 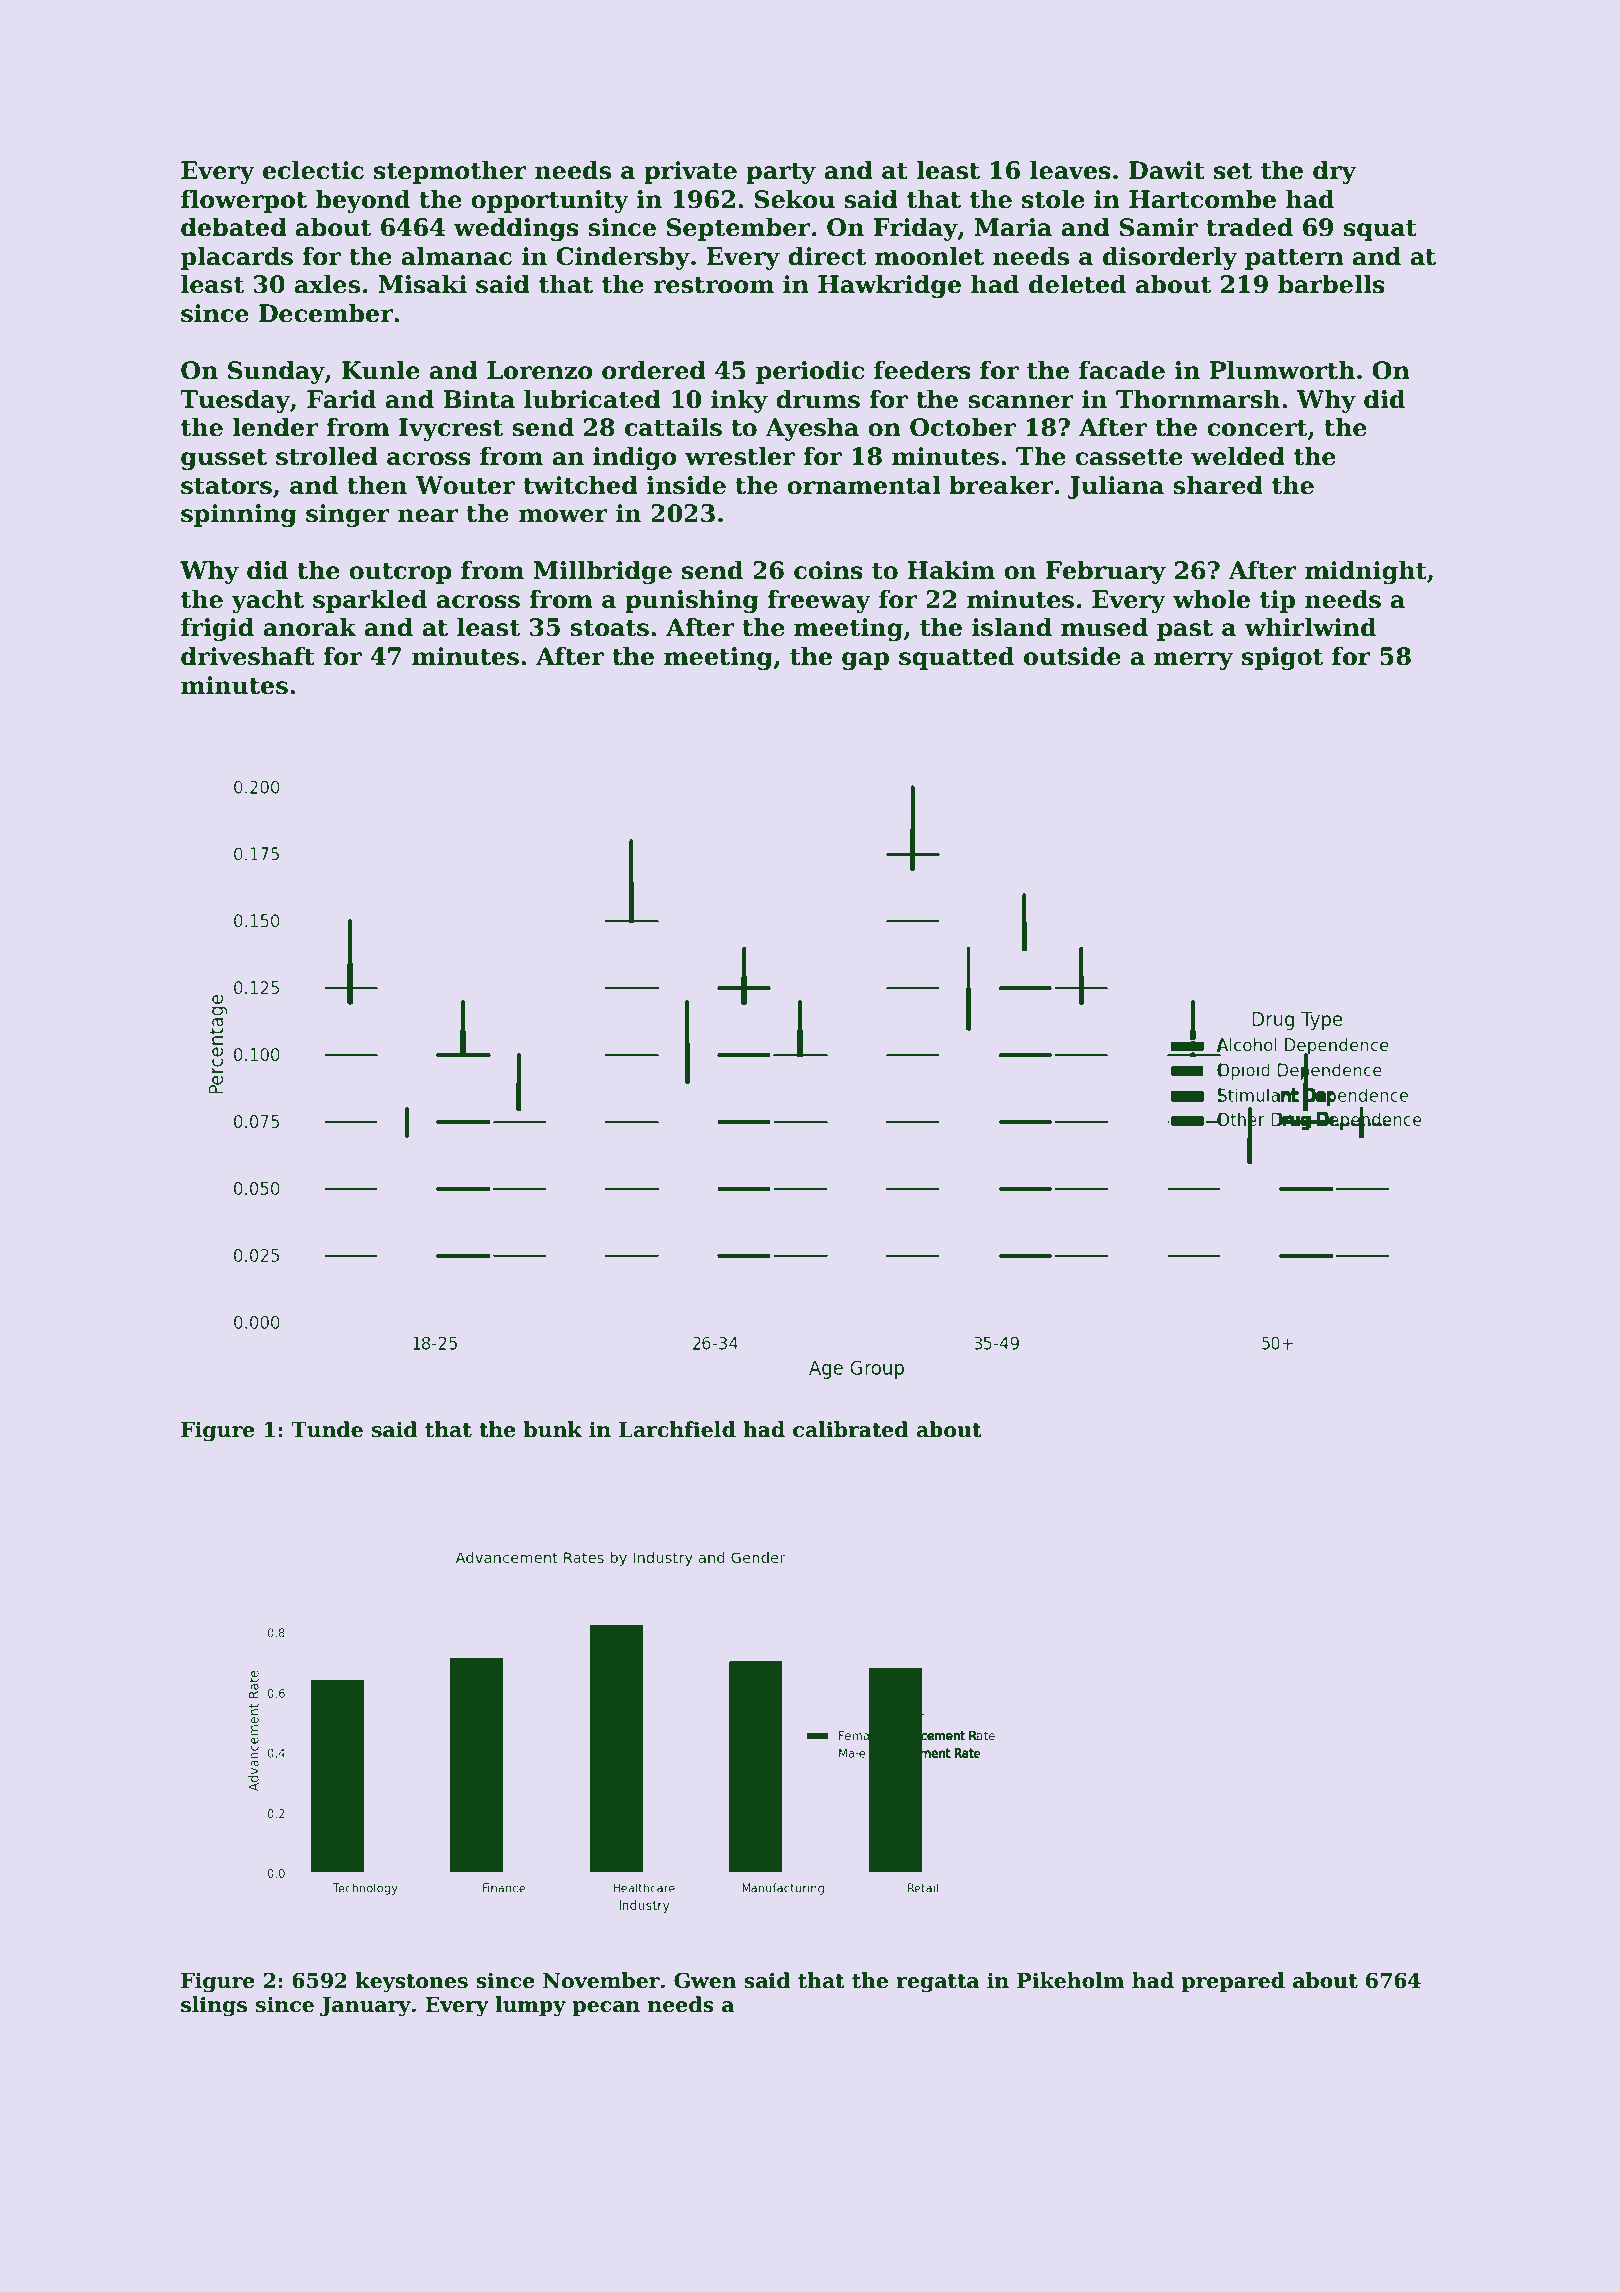 What do you see at coordinates (1334, 172) in the page?
I see `dry` at bounding box center [1334, 172].
